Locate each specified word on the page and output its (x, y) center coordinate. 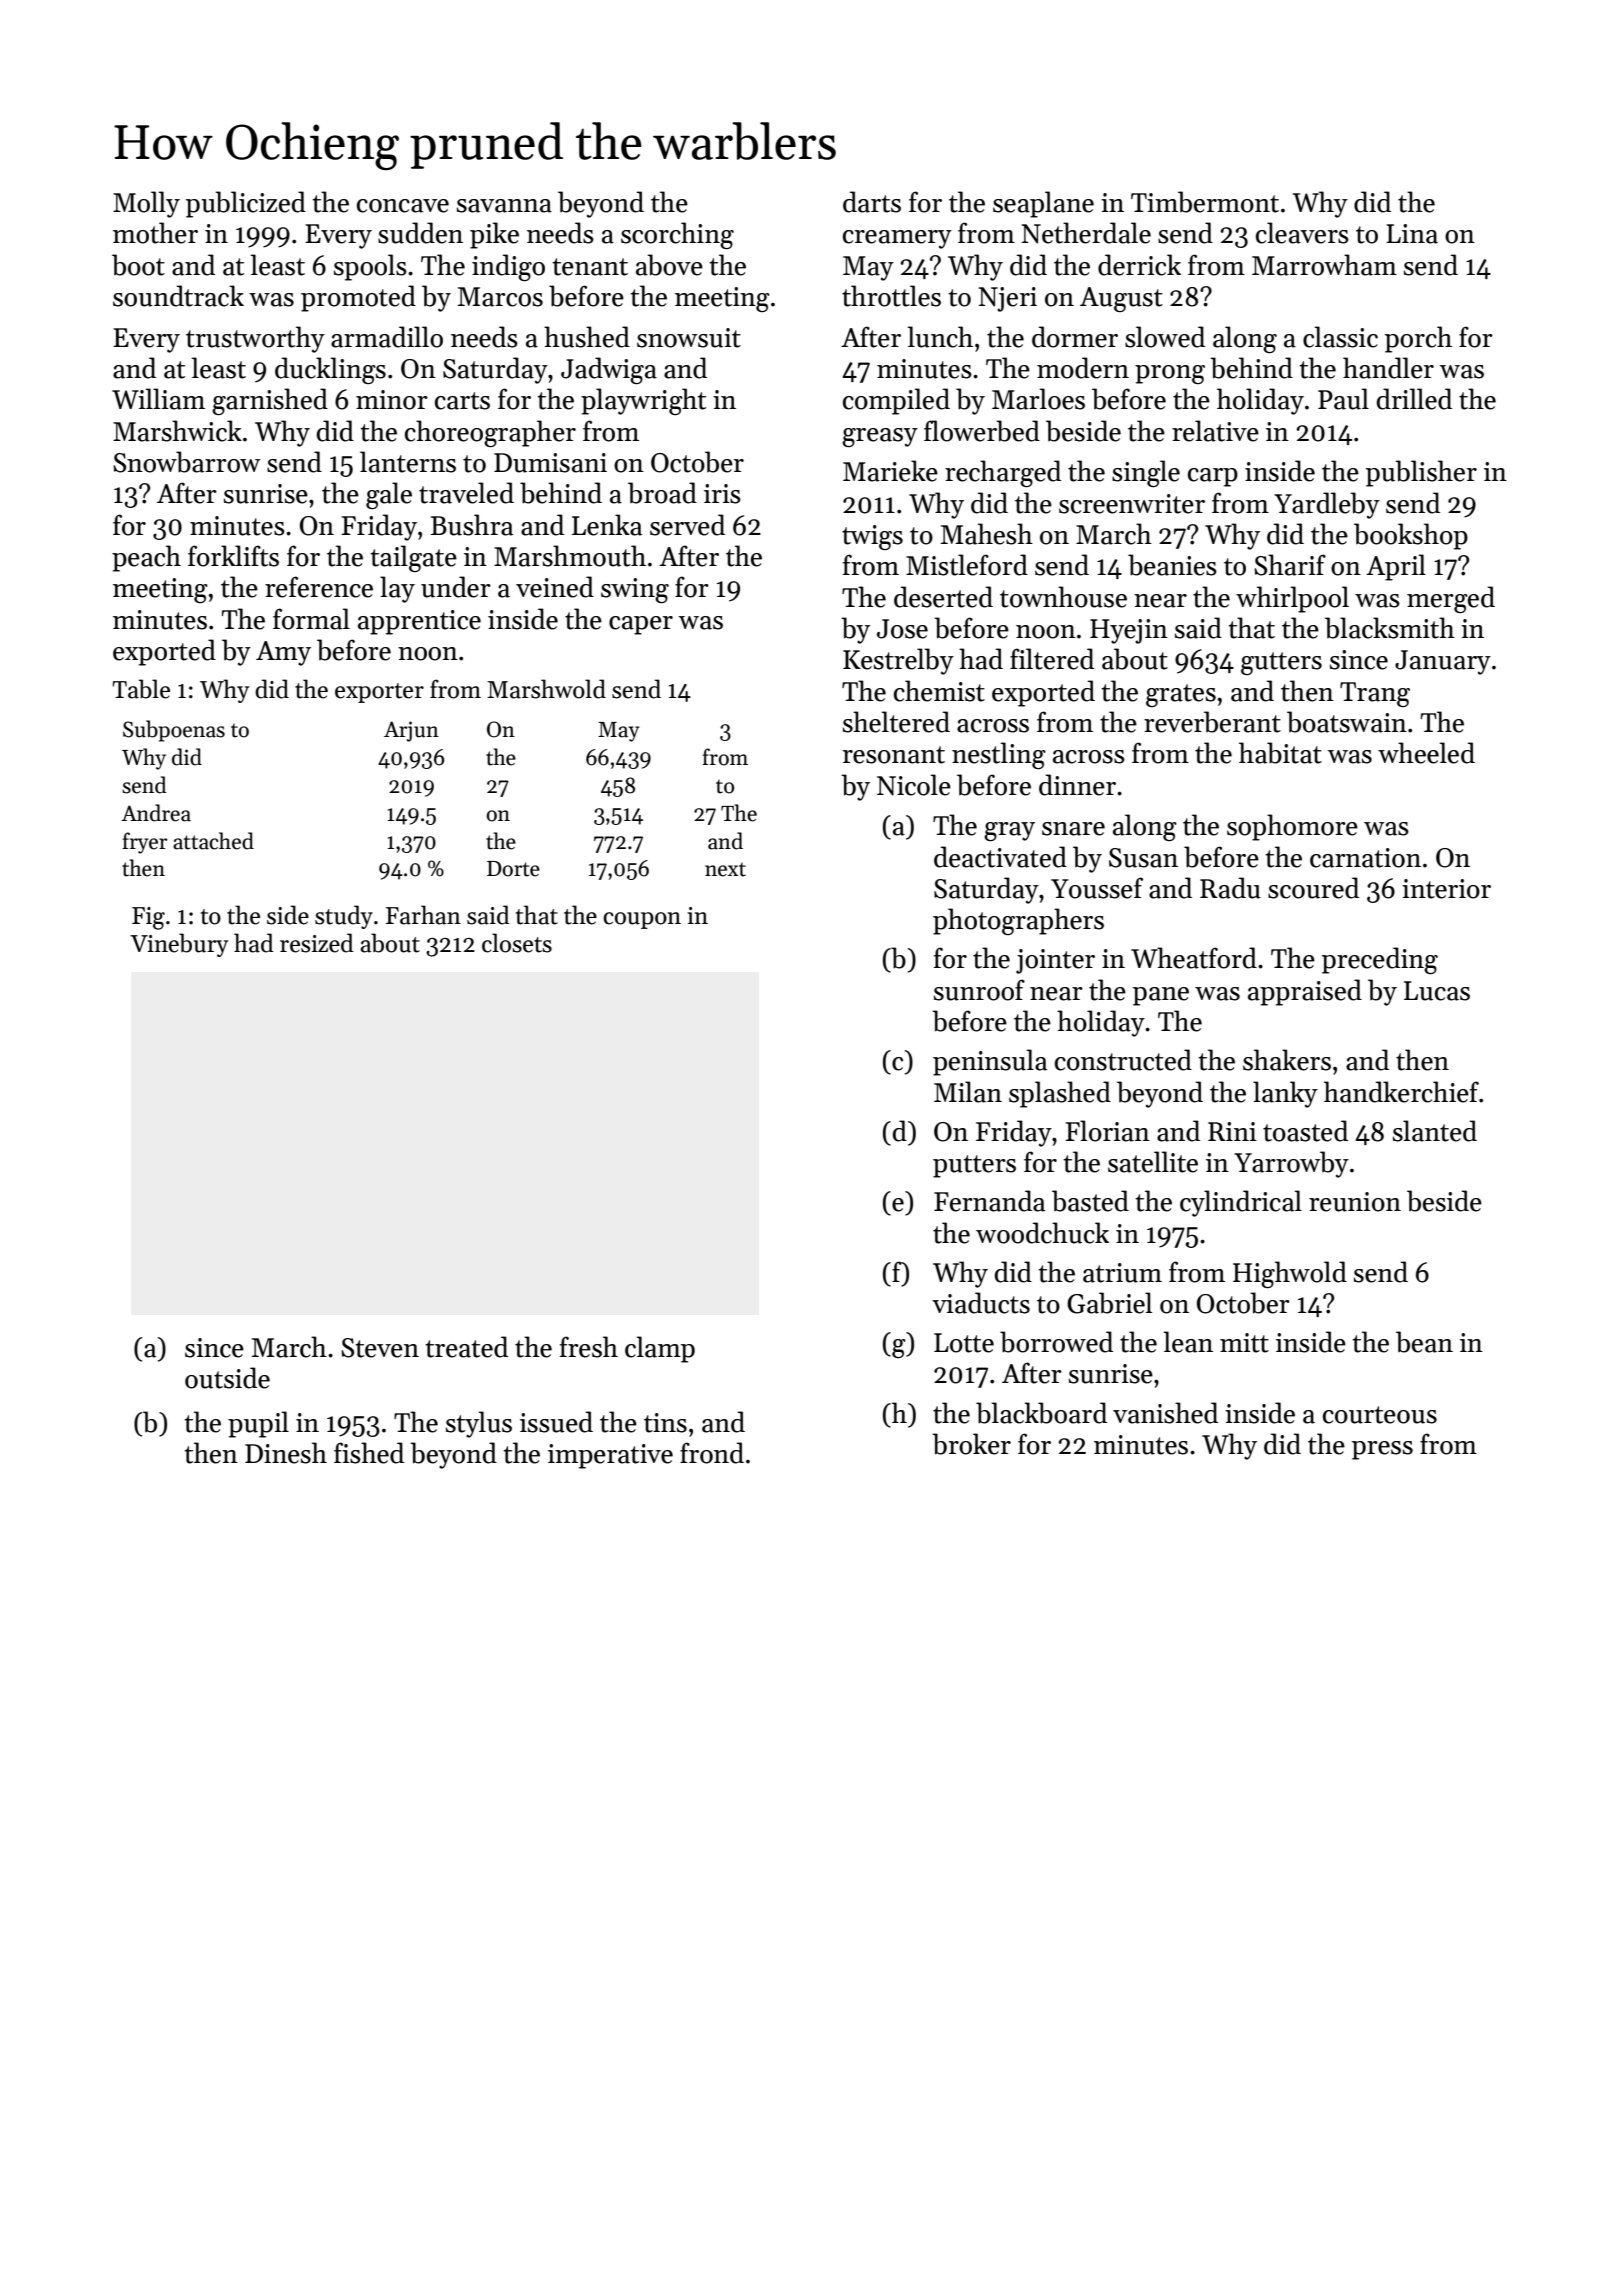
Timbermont (1205, 202)
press (1382, 1450)
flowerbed (982, 431)
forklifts (233, 556)
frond (712, 1453)
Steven (380, 1348)
